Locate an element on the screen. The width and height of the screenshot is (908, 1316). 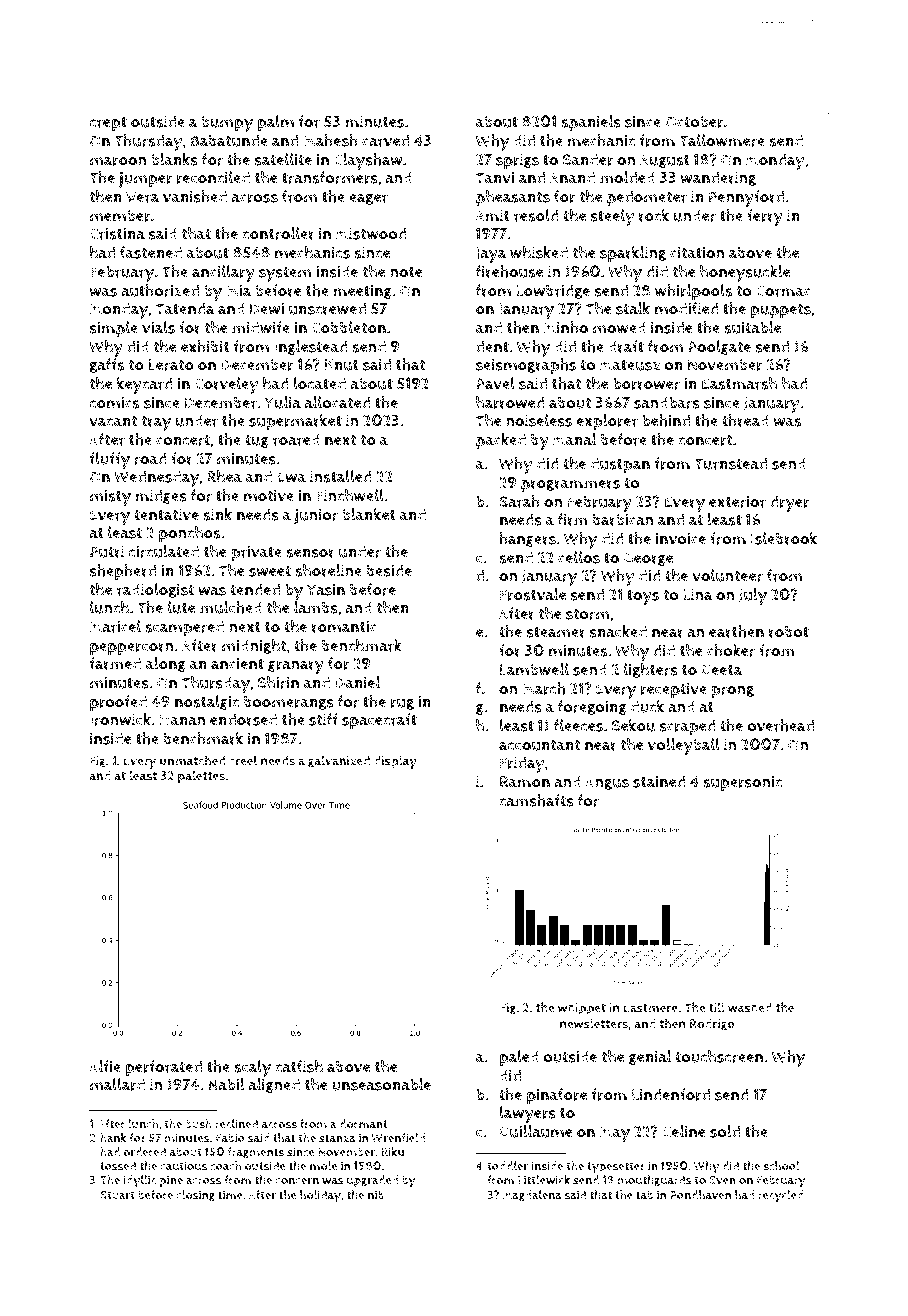
carved is located at coordinates (385, 140).
